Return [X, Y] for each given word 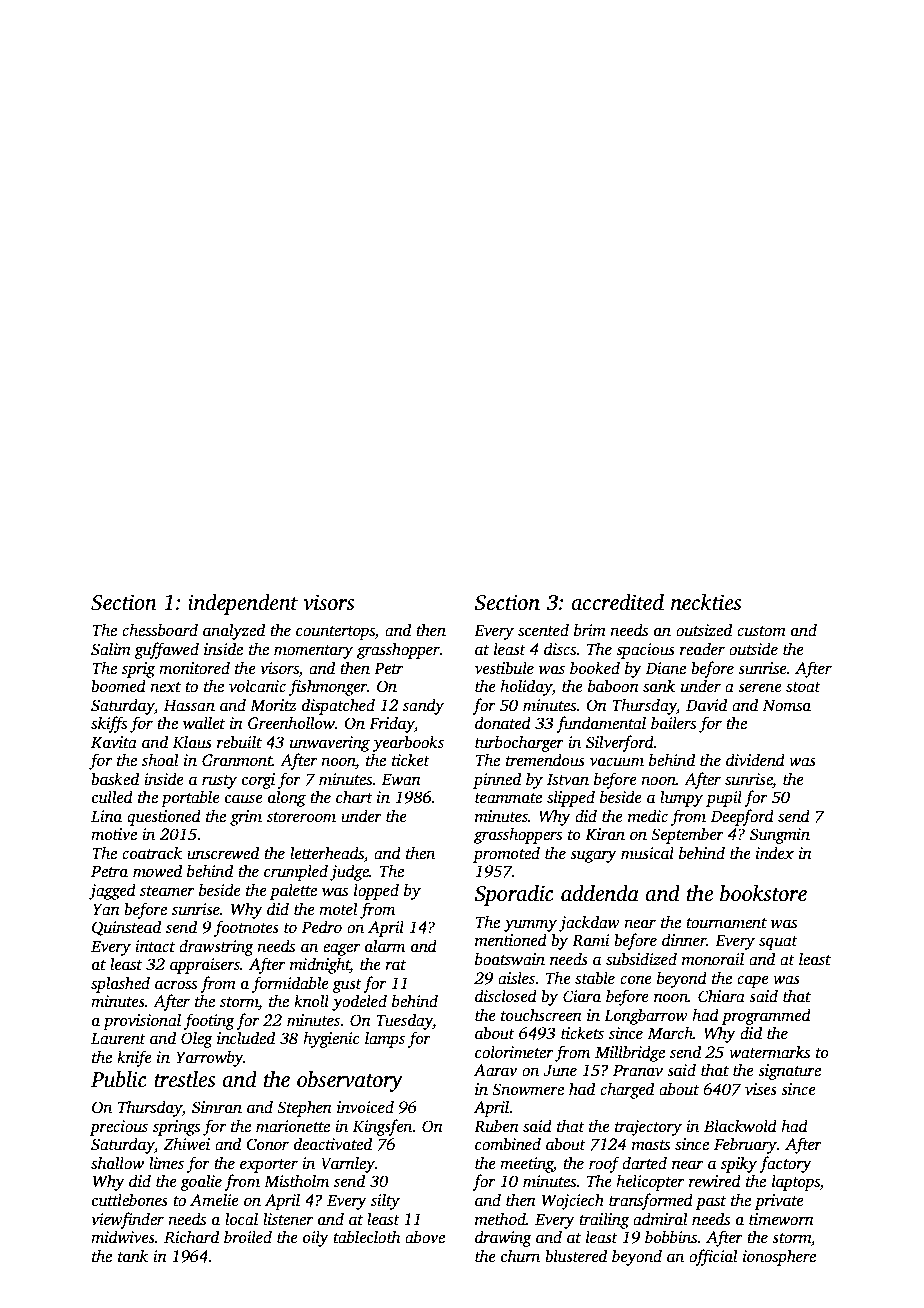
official [713, 1257]
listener [288, 1219]
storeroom [301, 817]
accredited [617, 602]
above [425, 1237]
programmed [766, 1016]
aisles [516, 978]
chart [354, 796]
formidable [290, 984]
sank [659, 686]
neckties [706, 602]
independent [243, 604]
